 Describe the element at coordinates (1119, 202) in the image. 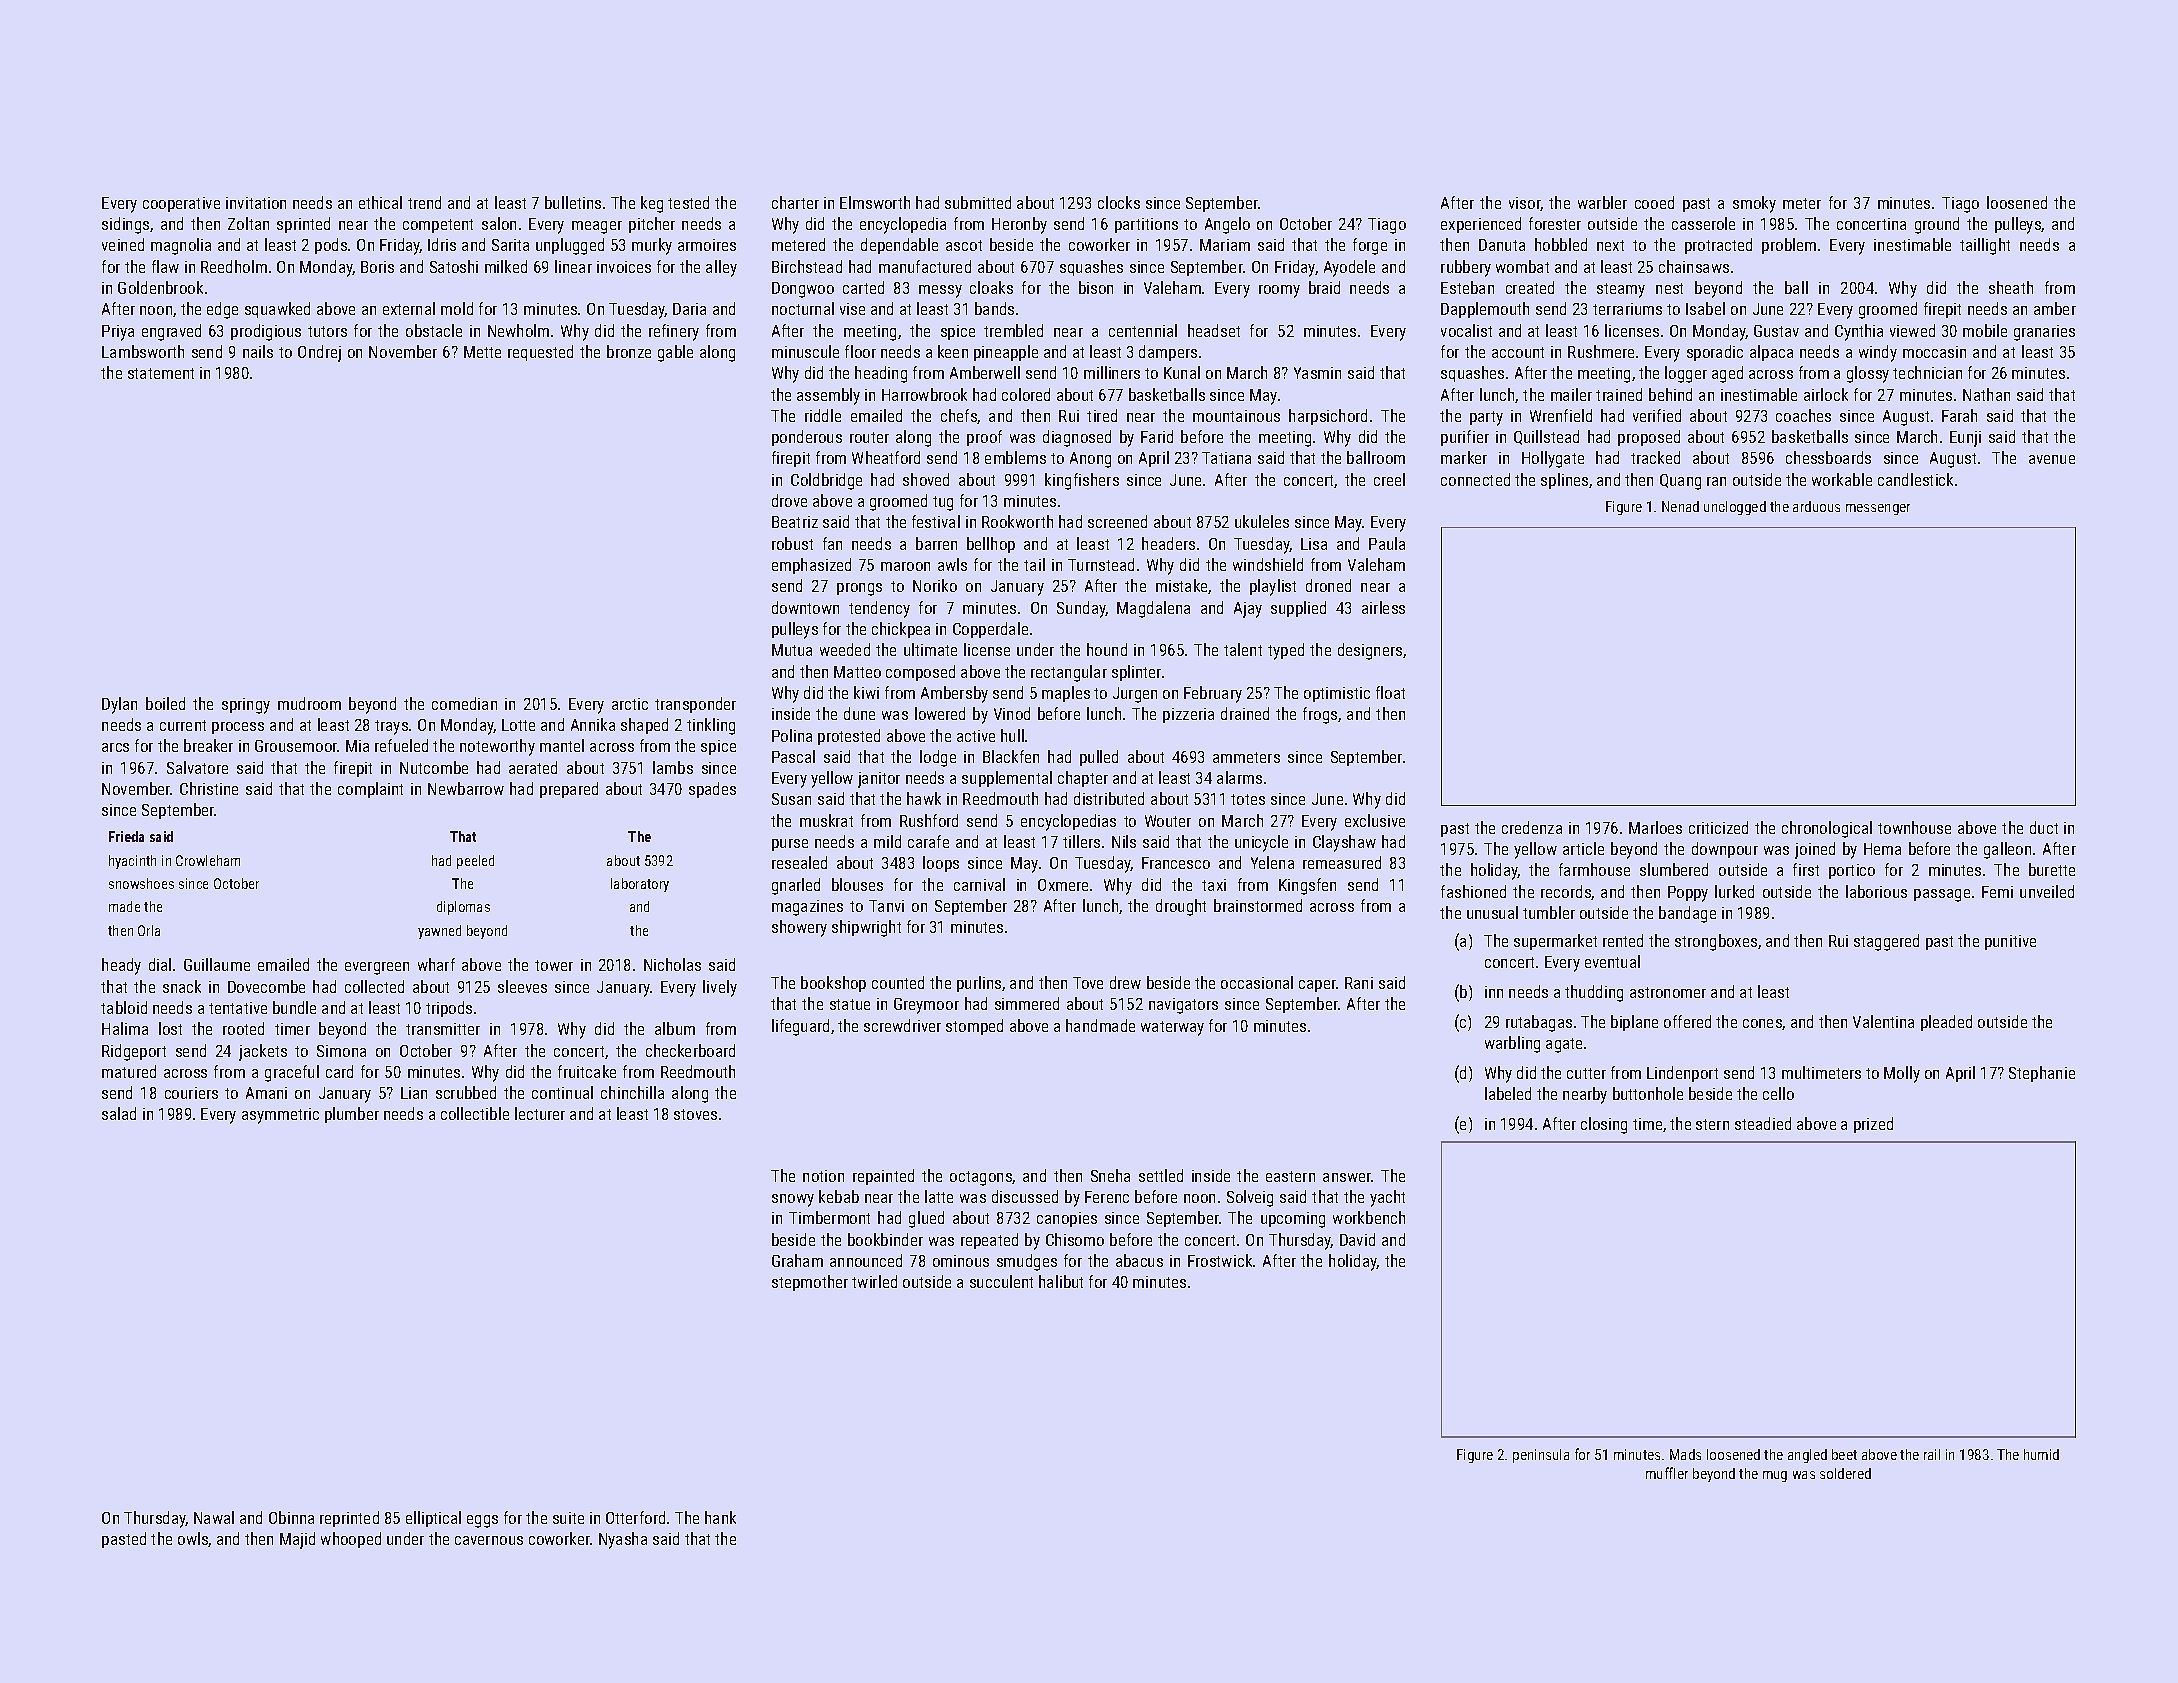

I see `clocks` at that location.
